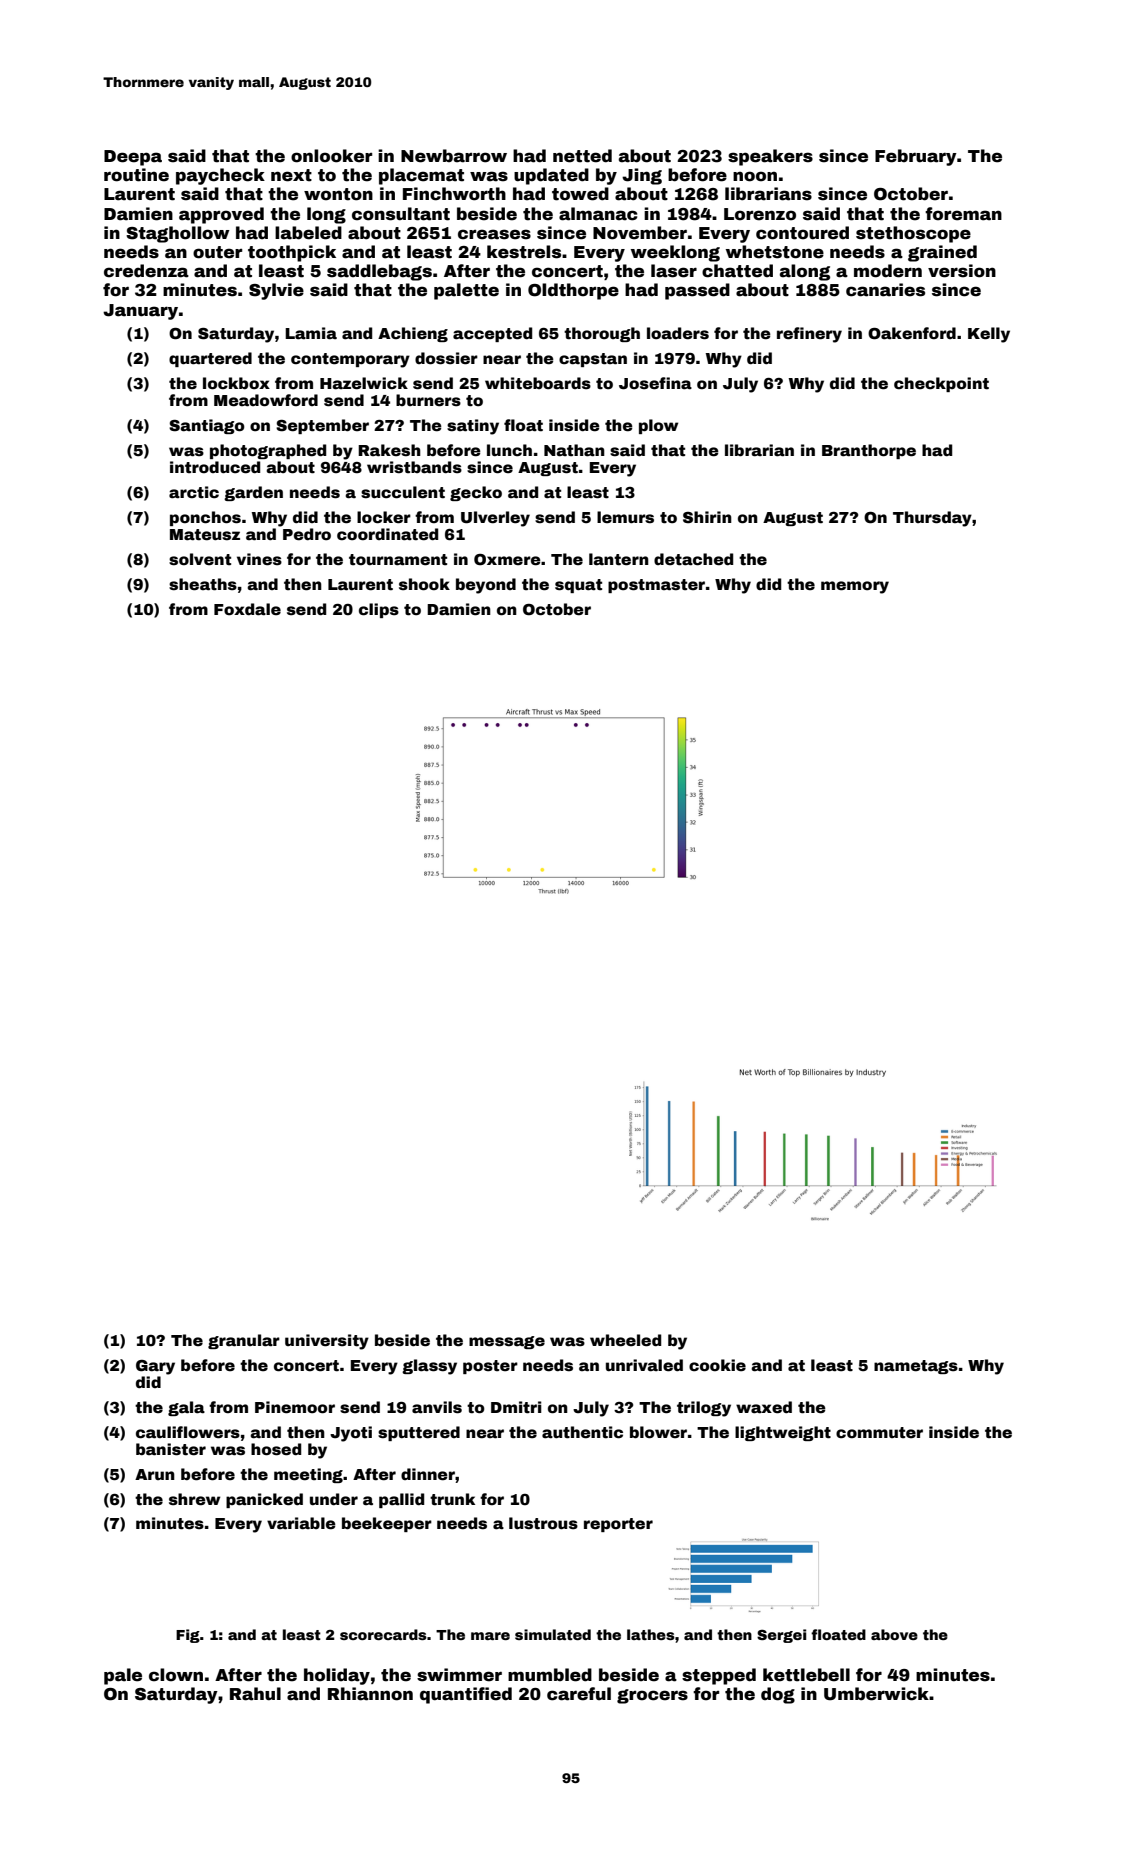 Image resolution: width=1124 pixels, height=1851 pixels. I want to click on Lamia, so click(311, 333).
